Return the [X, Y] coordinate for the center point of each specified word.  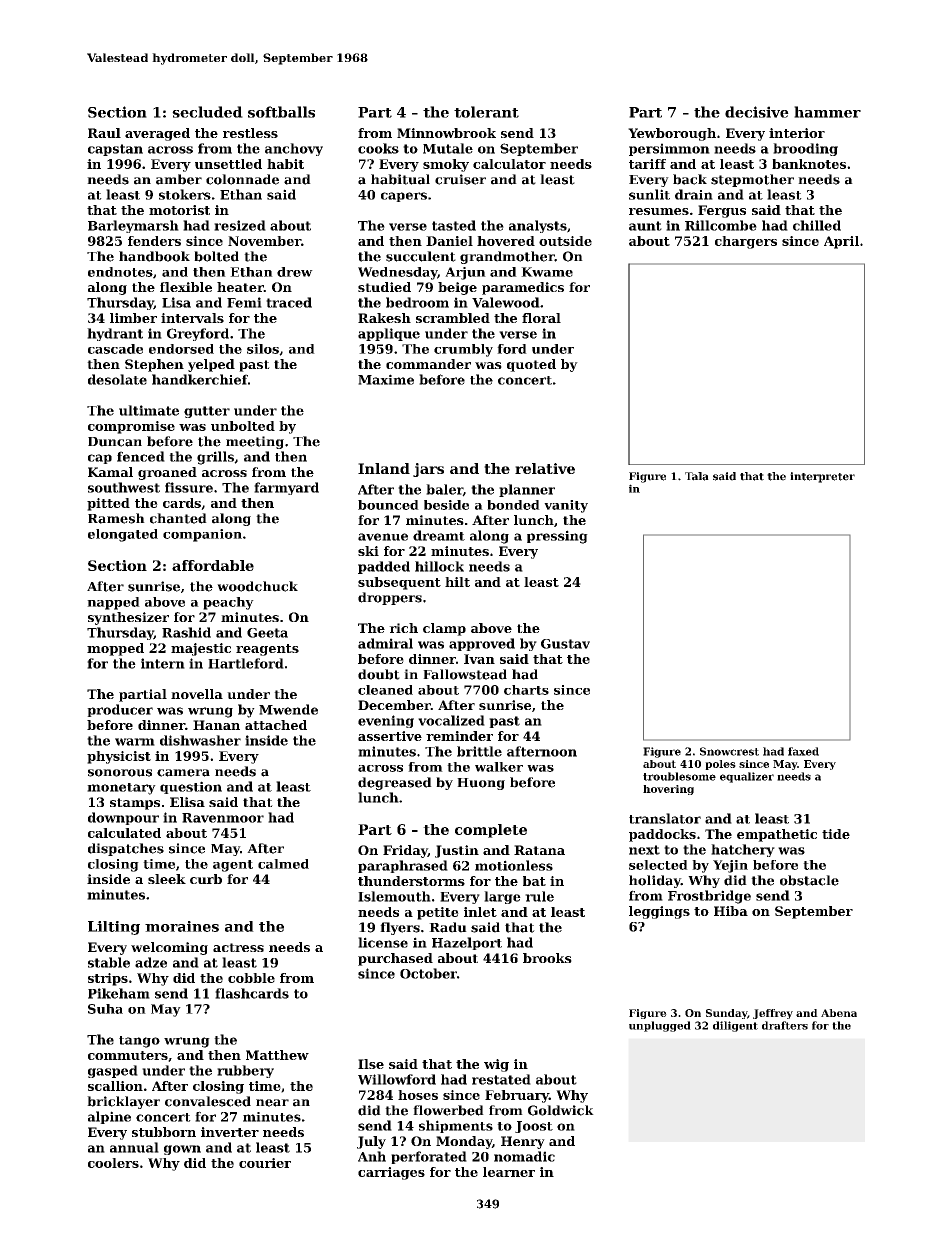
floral [541, 318]
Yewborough [672, 134]
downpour [123, 818]
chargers [746, 242]
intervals [192, 318]
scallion [115, 1086]
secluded [207, 112]
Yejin [730, 866]
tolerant [486, 112]
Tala [697, 476]
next [644, 850]
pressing [557, 537]
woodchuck [257, 586]
